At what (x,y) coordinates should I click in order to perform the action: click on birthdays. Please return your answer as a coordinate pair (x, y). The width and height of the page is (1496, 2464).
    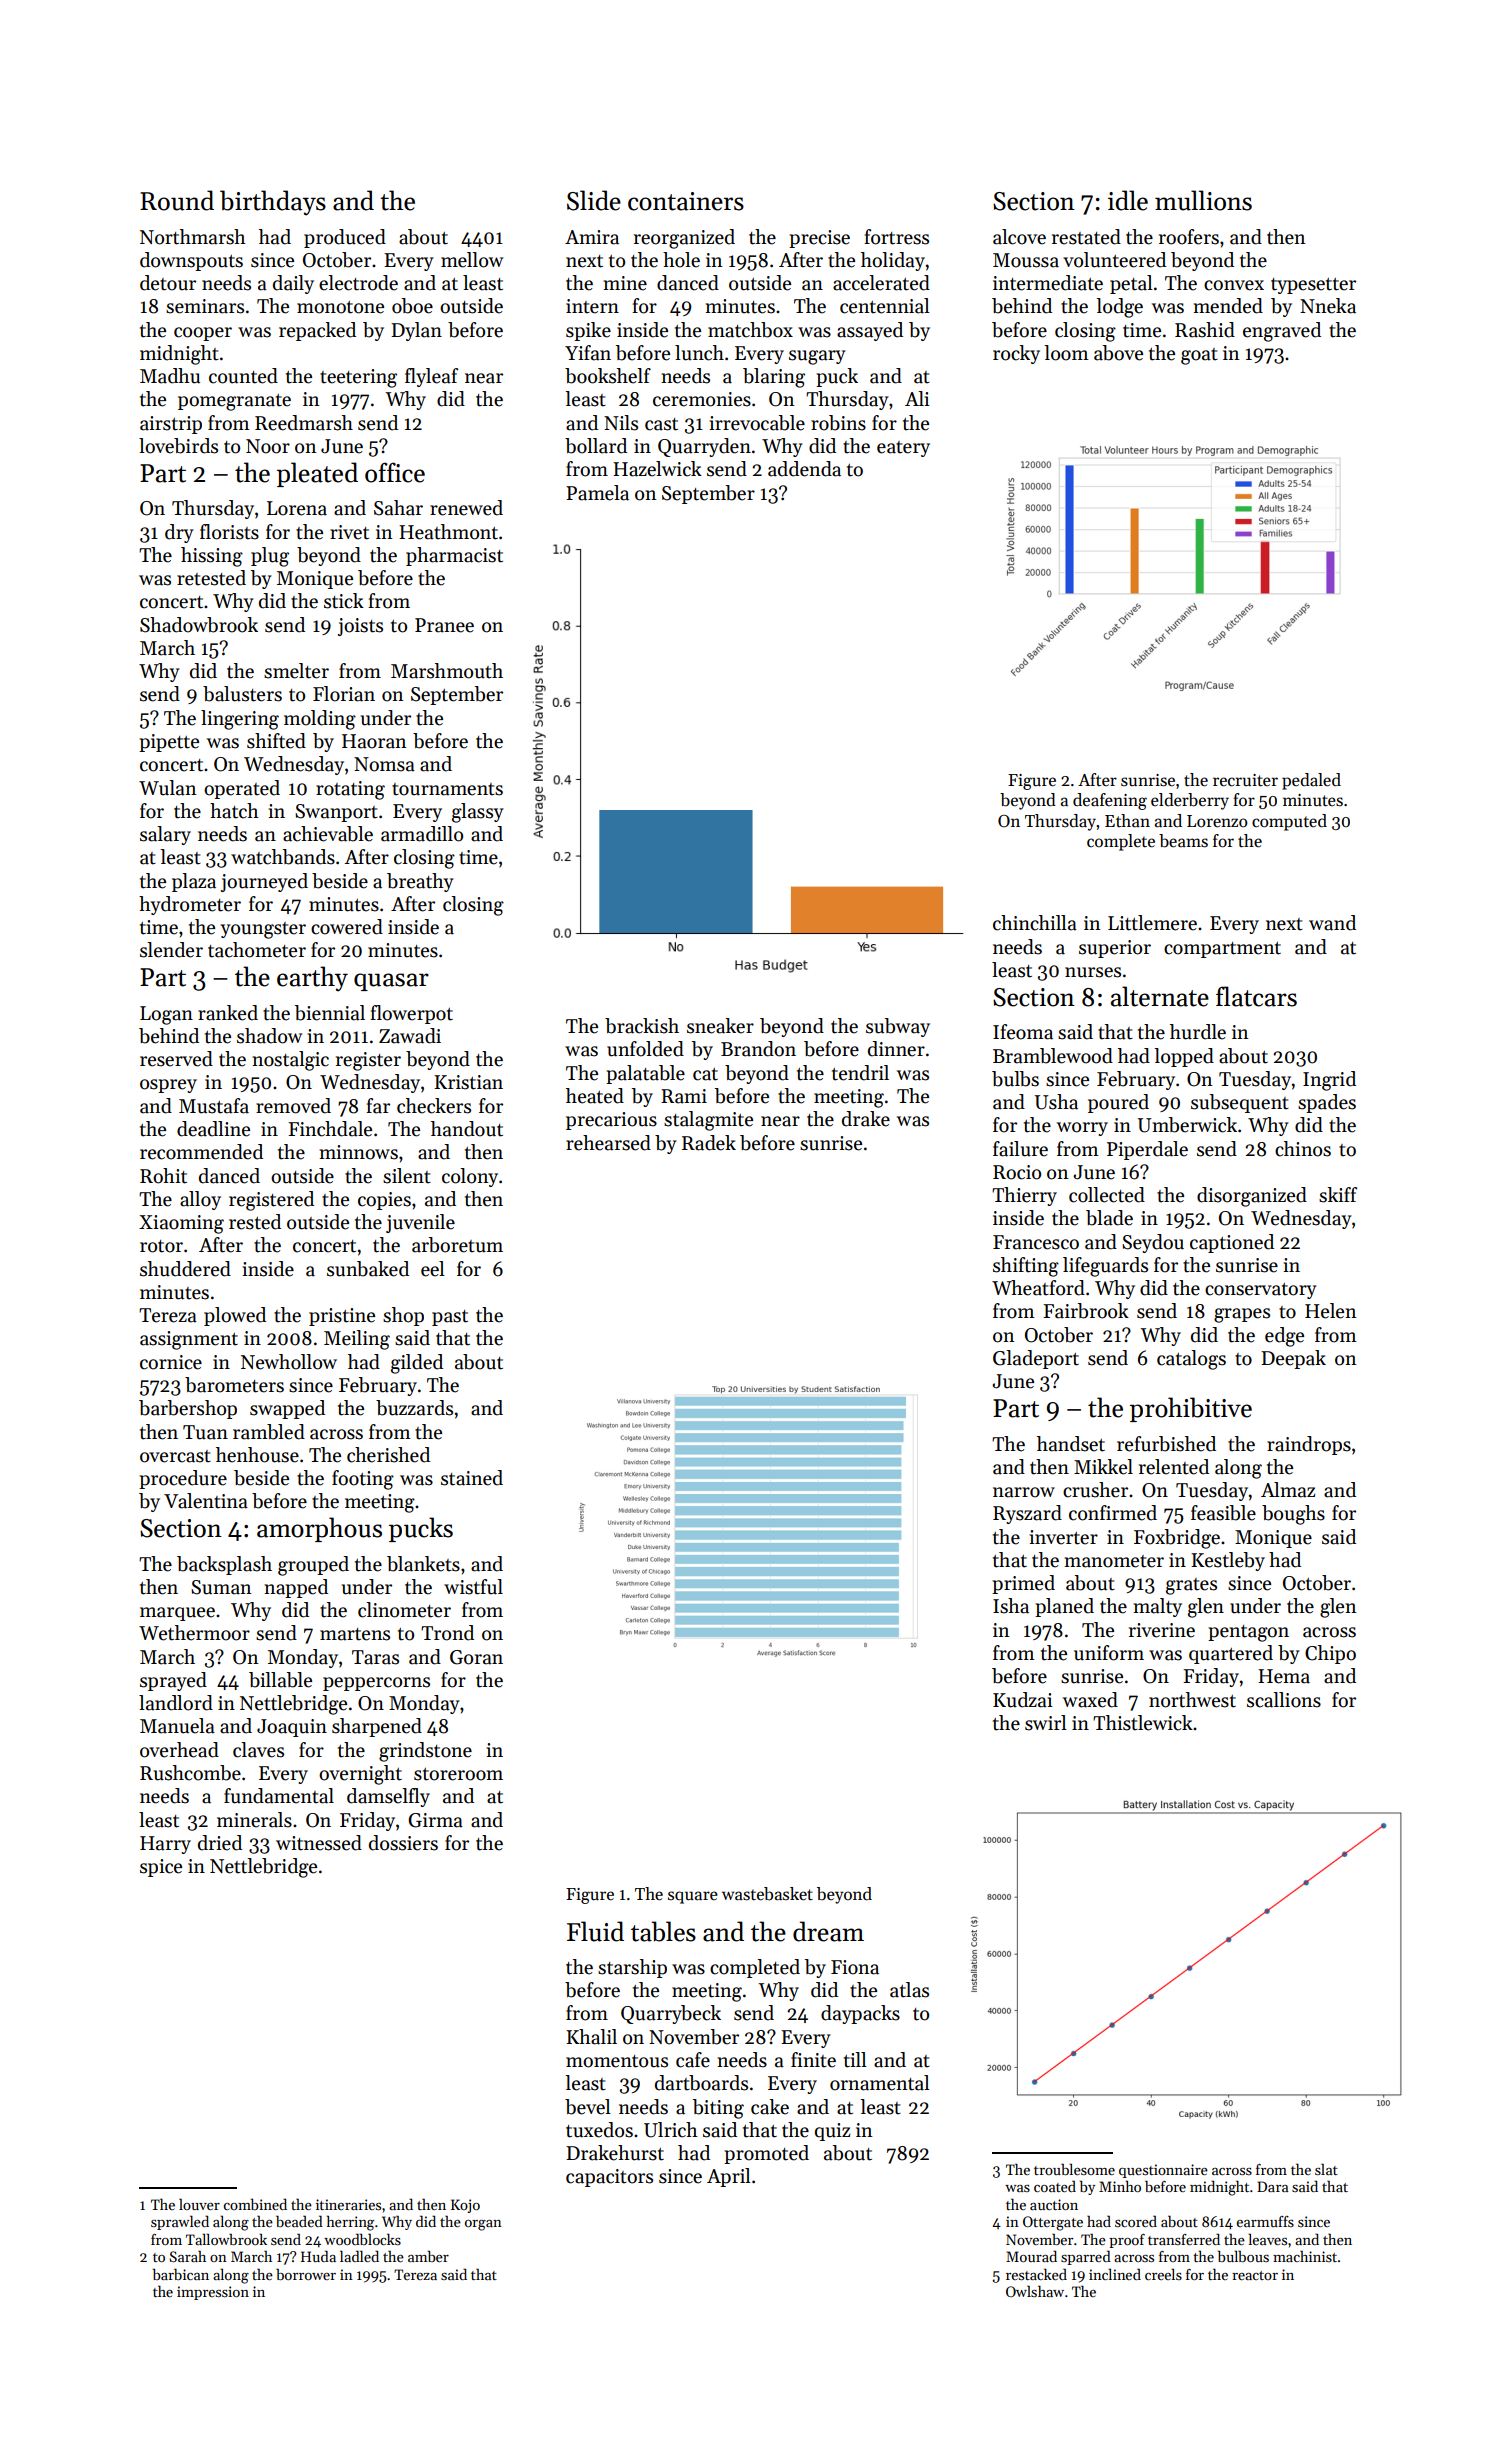
    Looking at the image, I should click on (273, 202).
